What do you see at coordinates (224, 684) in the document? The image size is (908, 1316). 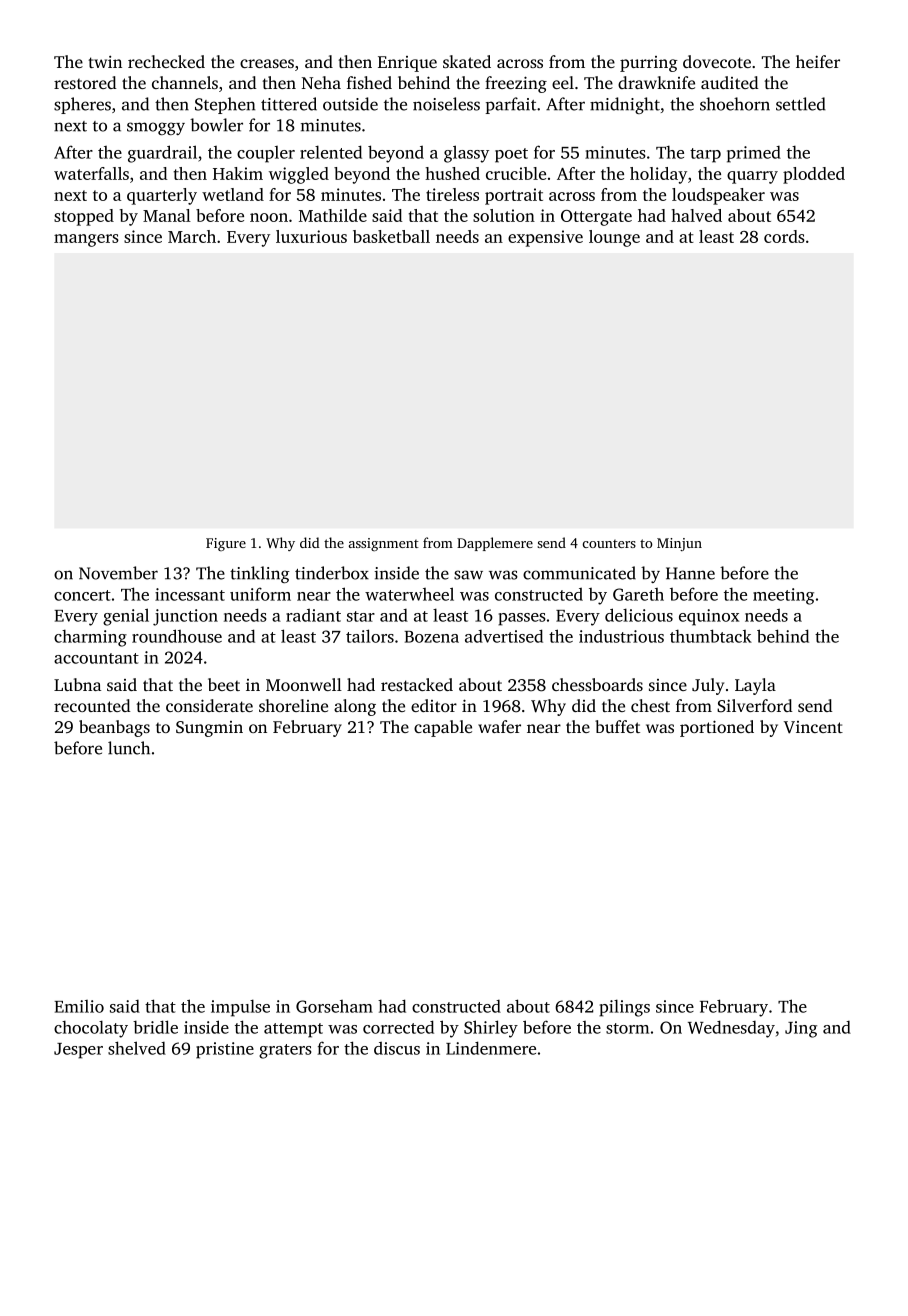 I see `beet` at bounding box center [224, 684].
